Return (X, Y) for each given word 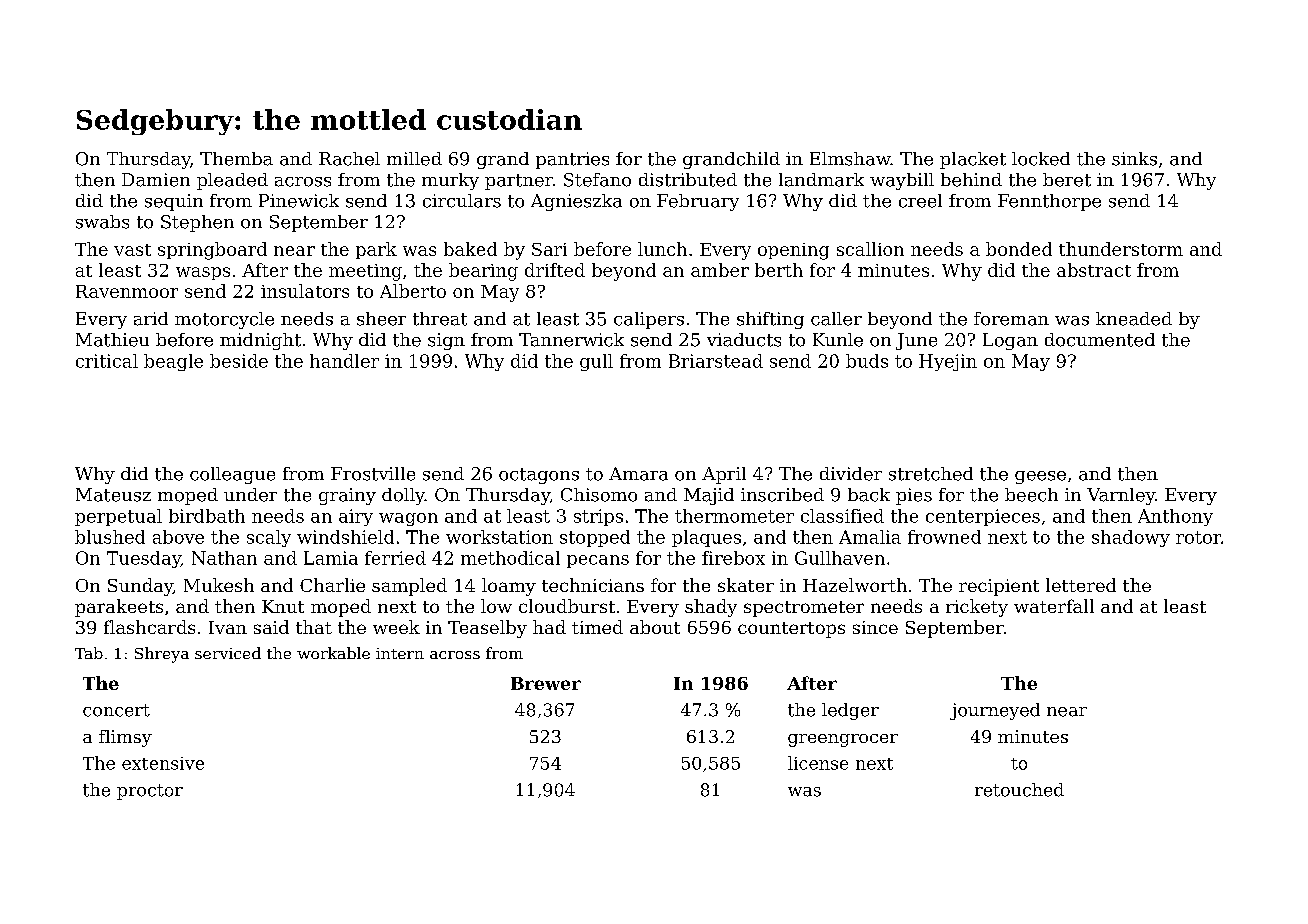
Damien (156, 180)
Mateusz (113, 495)
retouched (1019, 790)
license (818, 763)
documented (1100, 340)
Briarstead (716, 361)
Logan (1010, 341)
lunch (662, 249)
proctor (150, 792)
